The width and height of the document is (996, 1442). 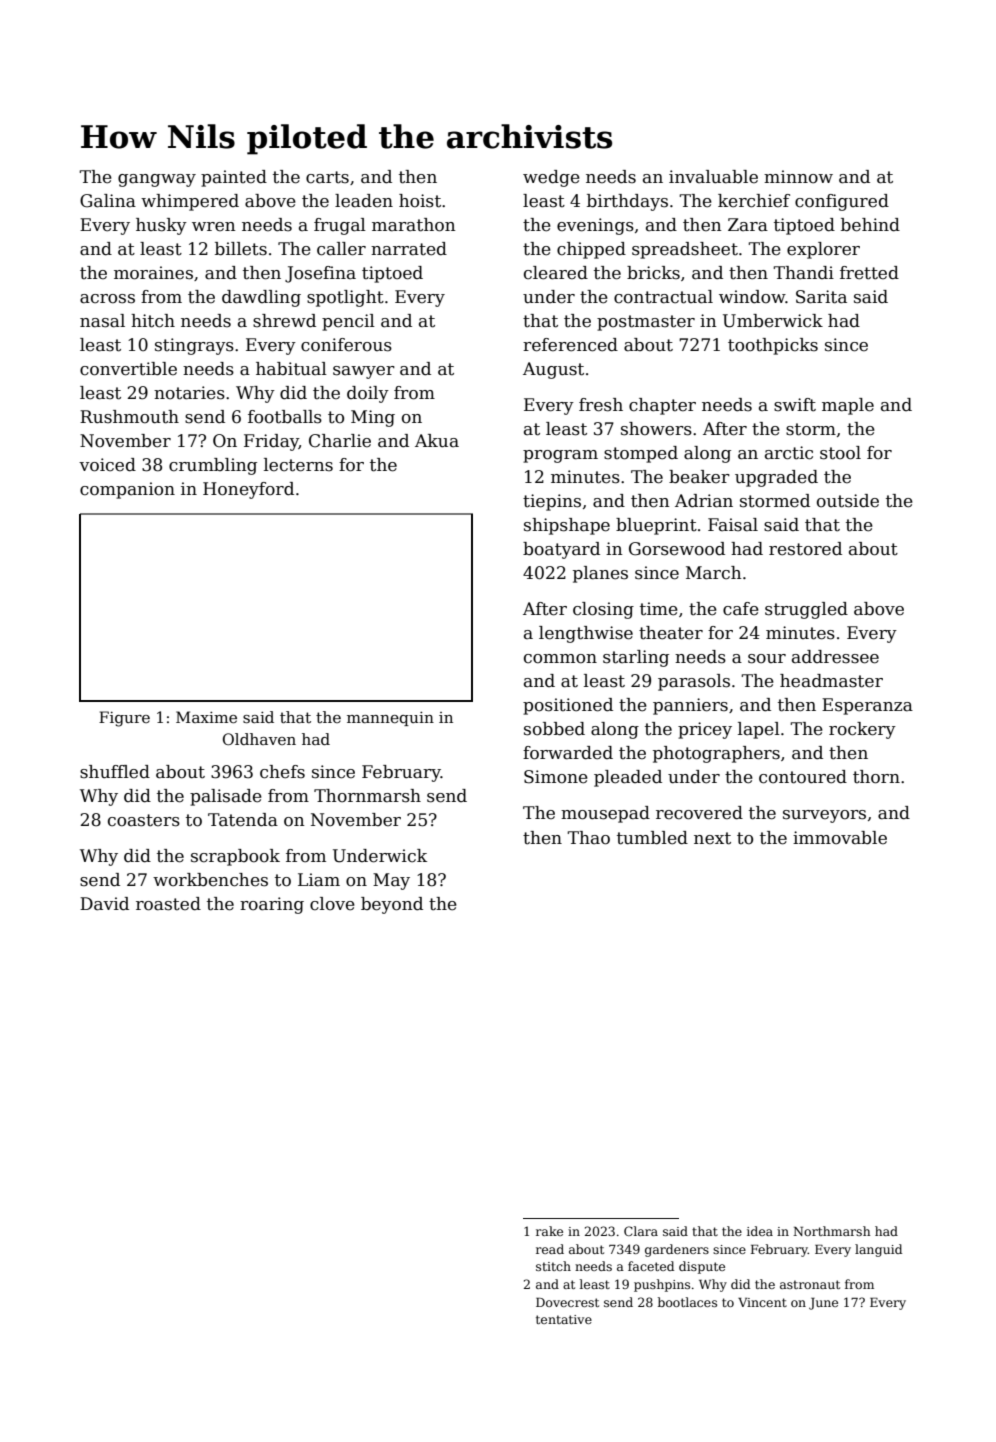 What do you see at coordinates (588, 838) in the document?
I see `Thao` at bounding box center [588, 838].
